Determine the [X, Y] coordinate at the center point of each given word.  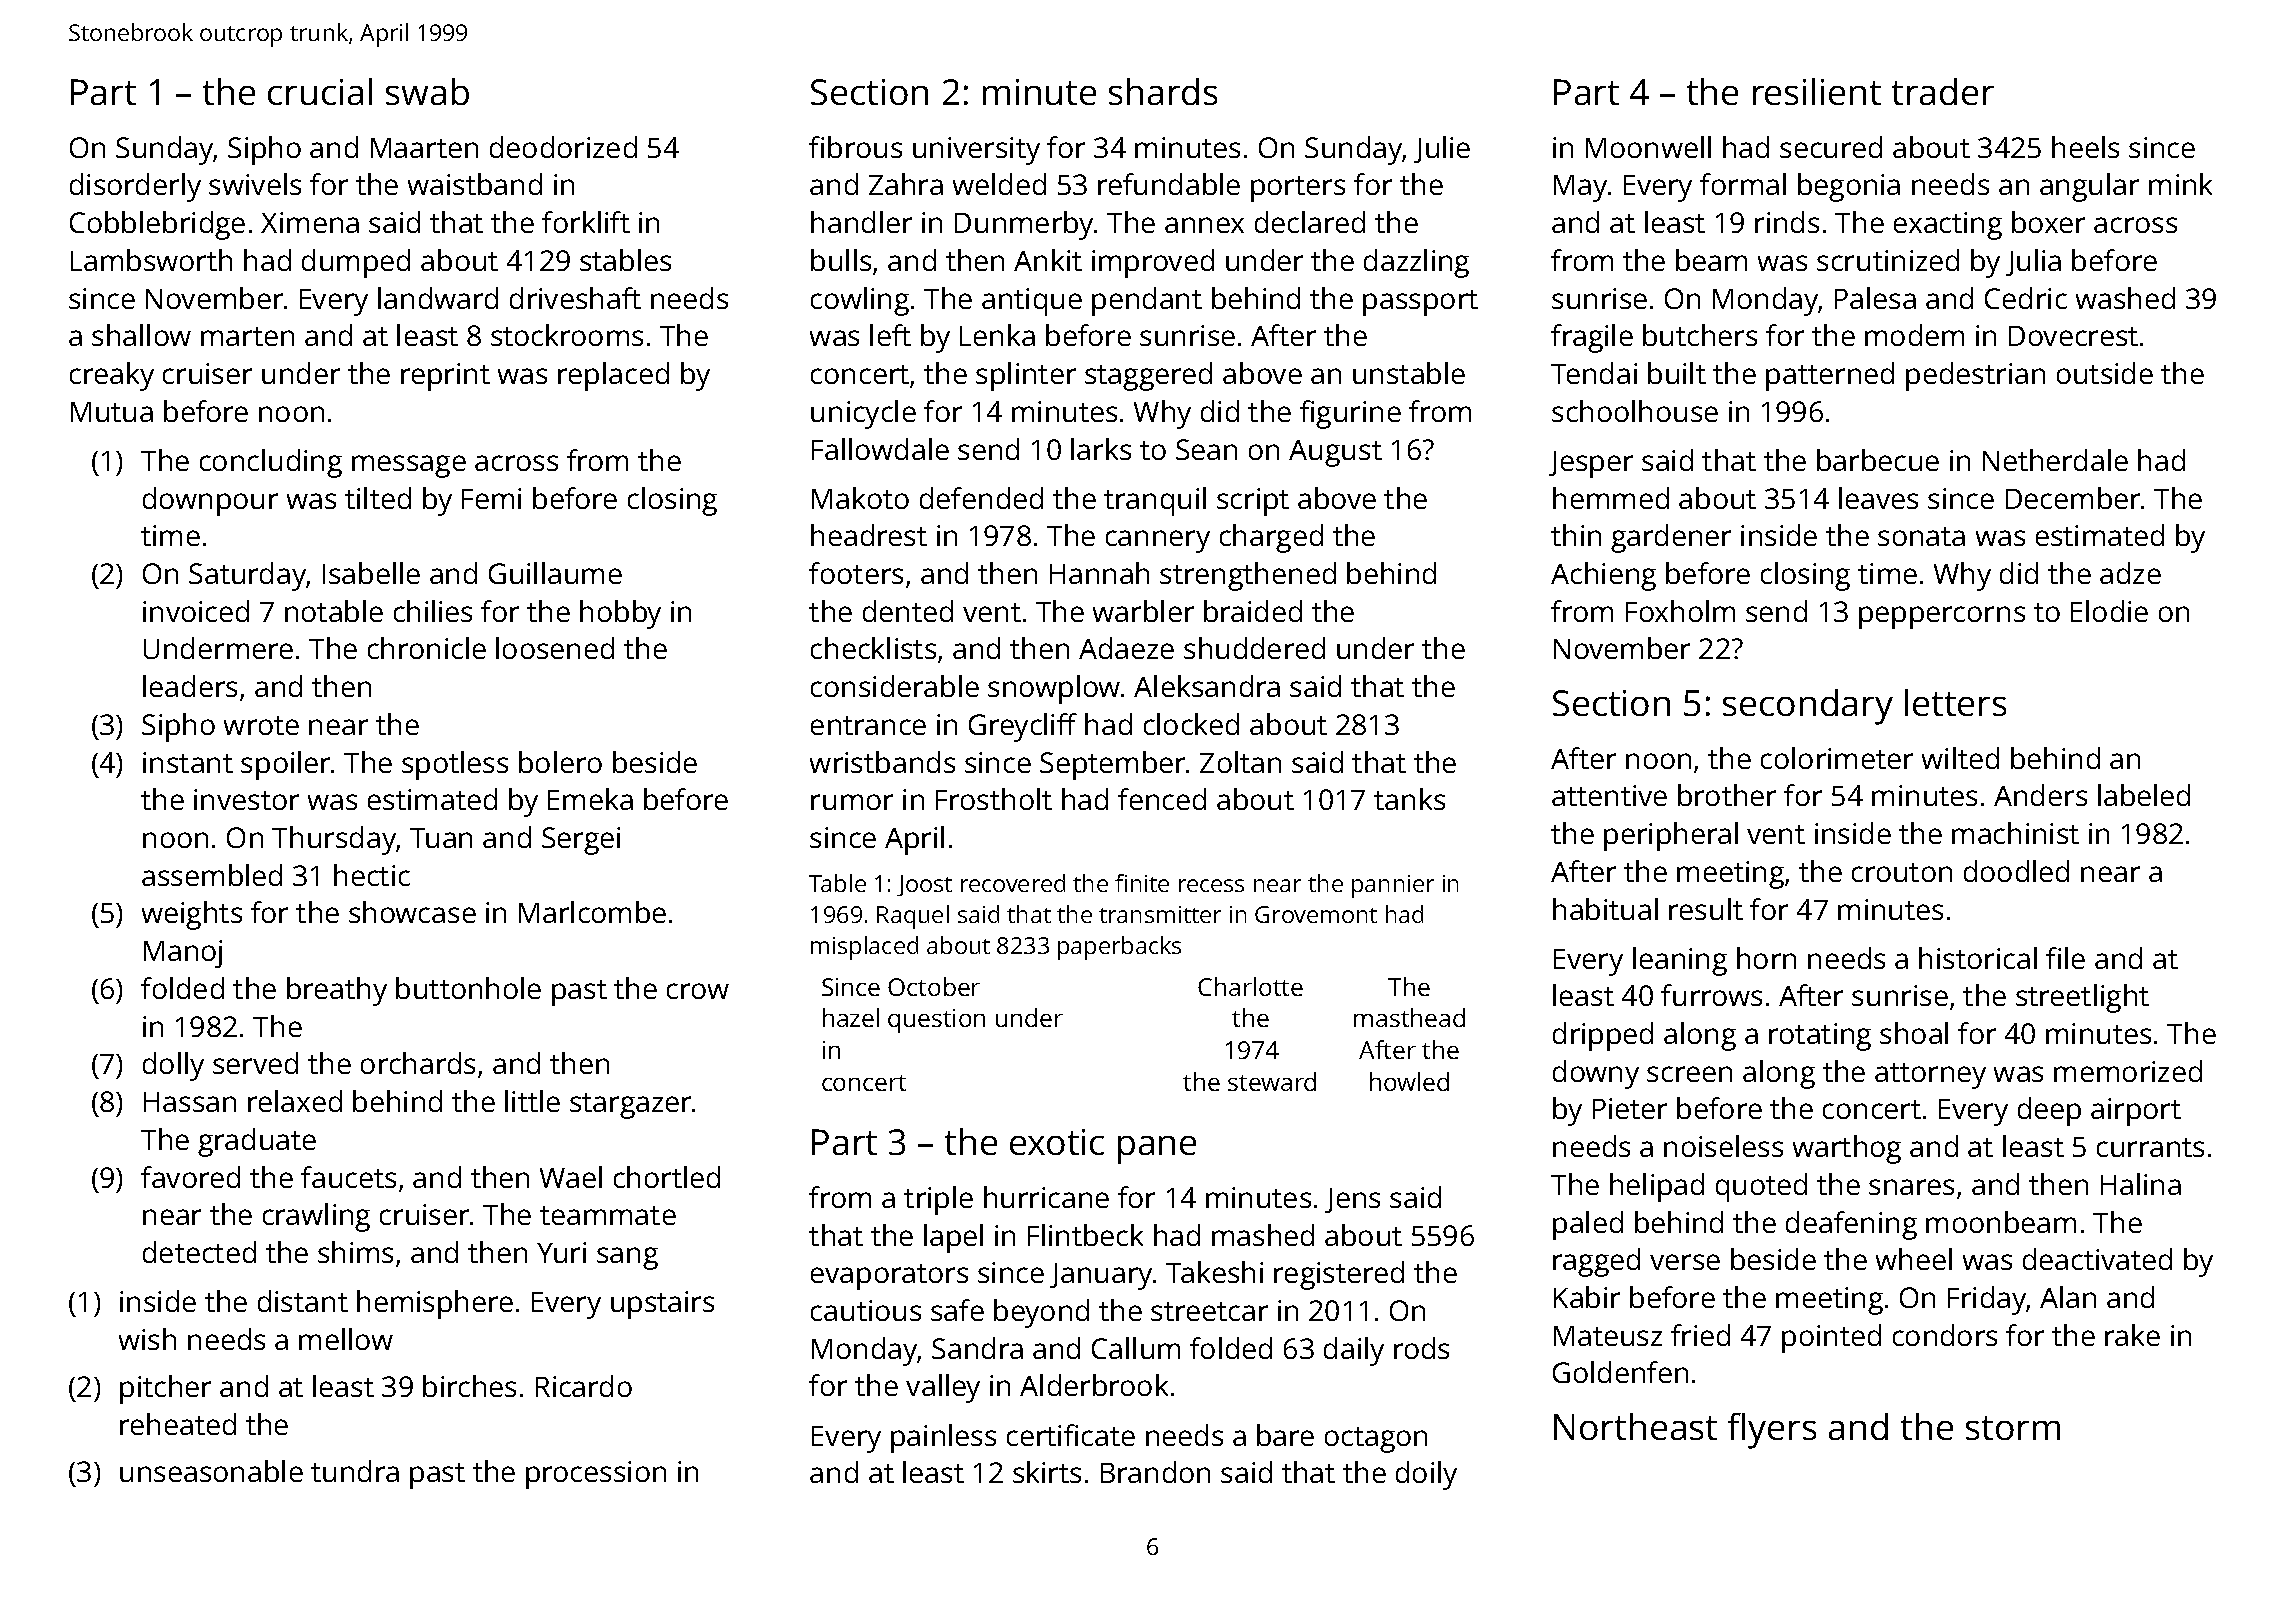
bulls [841, 260]
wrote [261, 725]
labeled [2144, 795]
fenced [1162, 799]
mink [2180, 184]
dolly [173, 1066]
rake [2132, 1335]
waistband [475, 184]
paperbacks [1119, 948]
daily [1354, 1351]
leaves [1878, 498]
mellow [346, 1339]
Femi [491, 498]
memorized [2128, 1071]
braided [1253, 611]
